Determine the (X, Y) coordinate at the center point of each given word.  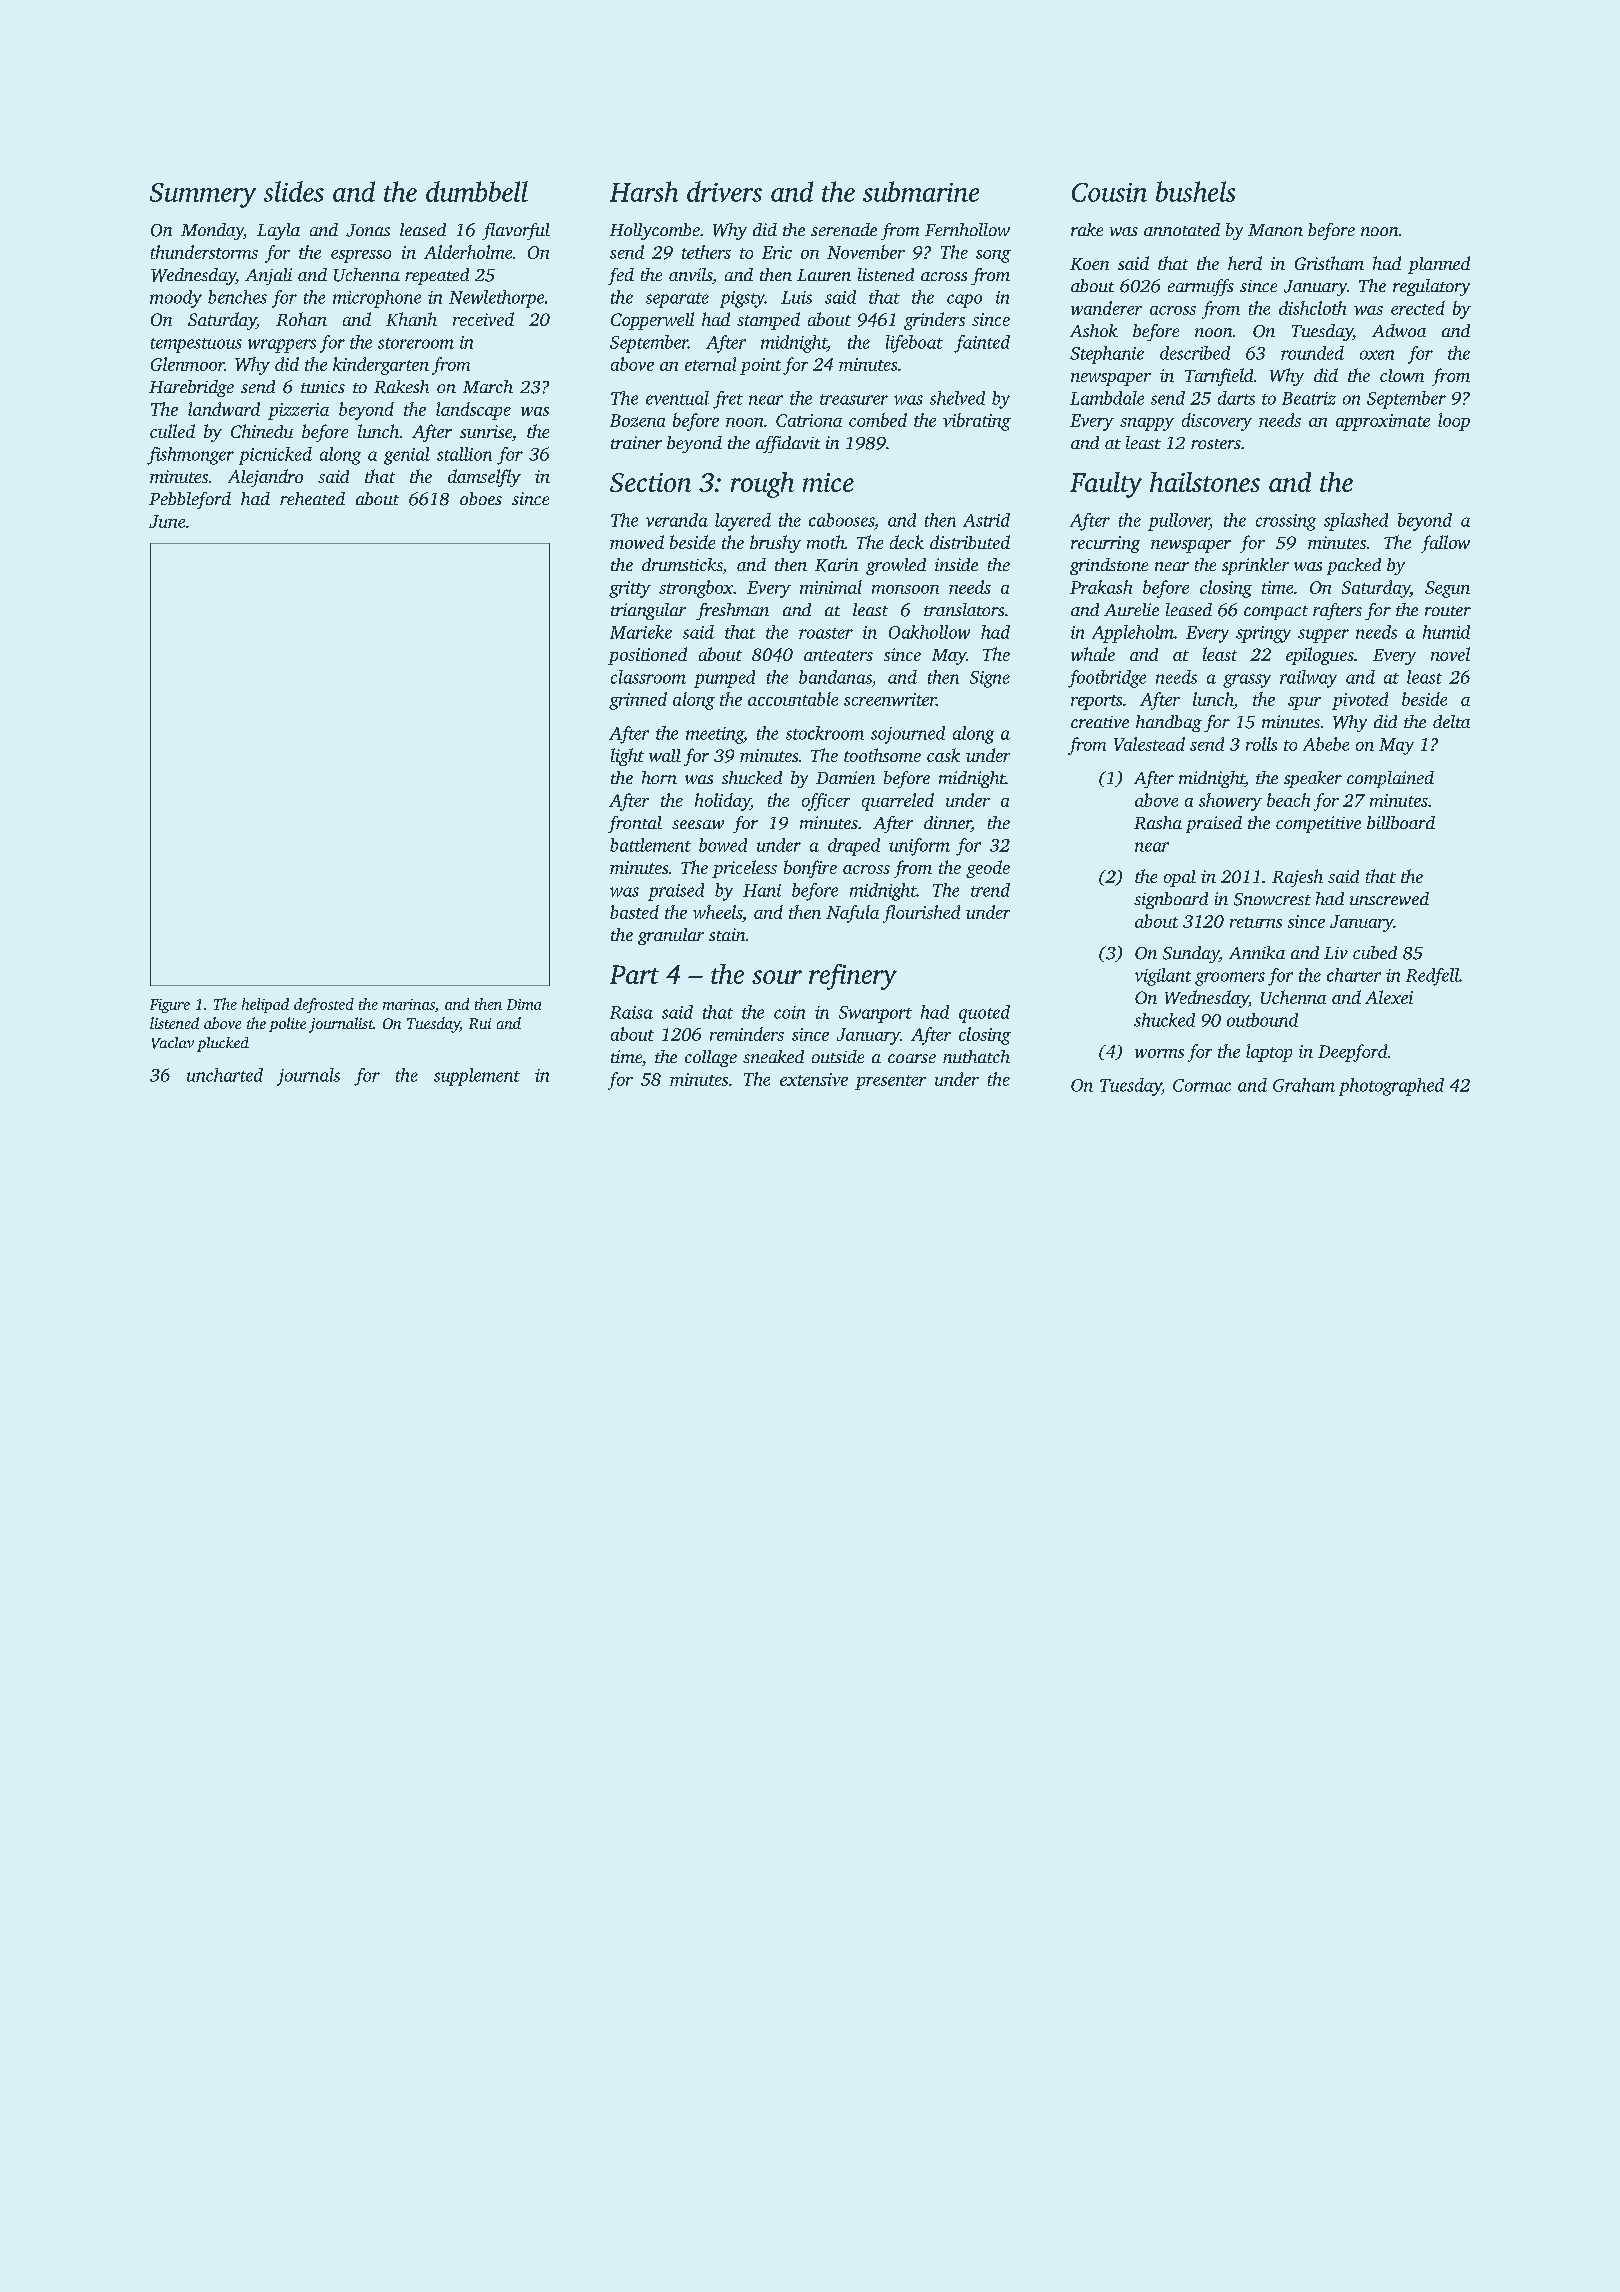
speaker (1313, 779)
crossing (1286, 522)
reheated (312, 498)
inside (956, 564)
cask (943, 755)
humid (1446, 632)
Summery (203, 195)
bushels (1195, 191)
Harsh (644, 191)
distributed (970, 542)
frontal (635, 824)
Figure (170, 1006)
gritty (630, 589)
